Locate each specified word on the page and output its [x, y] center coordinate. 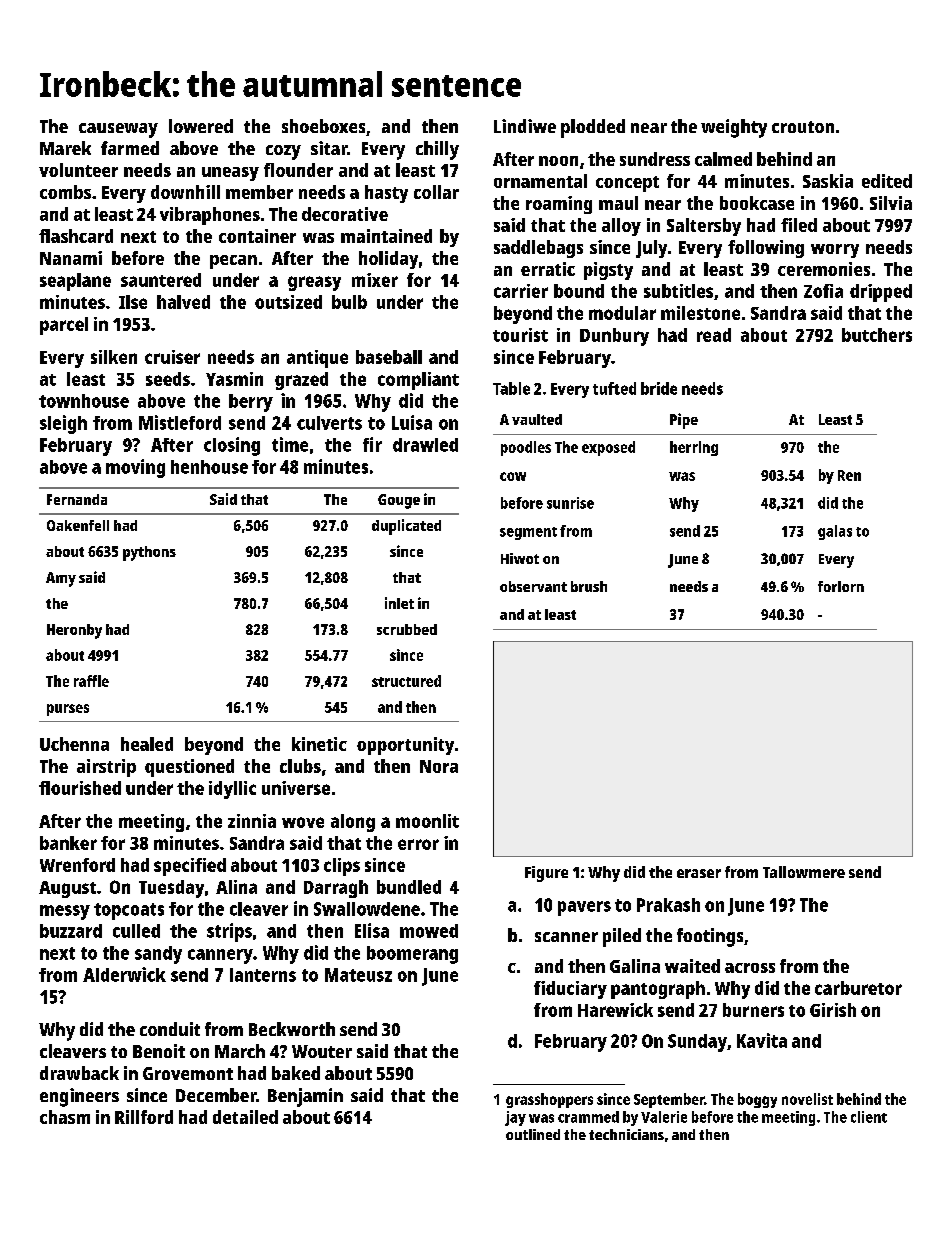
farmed [130, 148]
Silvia [891, 203]
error [418, 844]
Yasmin [234, 379]
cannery [220, 956]
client [869, 1117]
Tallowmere [804, 872]
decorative [345, 214]
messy [65, 912]
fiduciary [570, 990]
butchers [877, 335]
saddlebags [538, 249]
